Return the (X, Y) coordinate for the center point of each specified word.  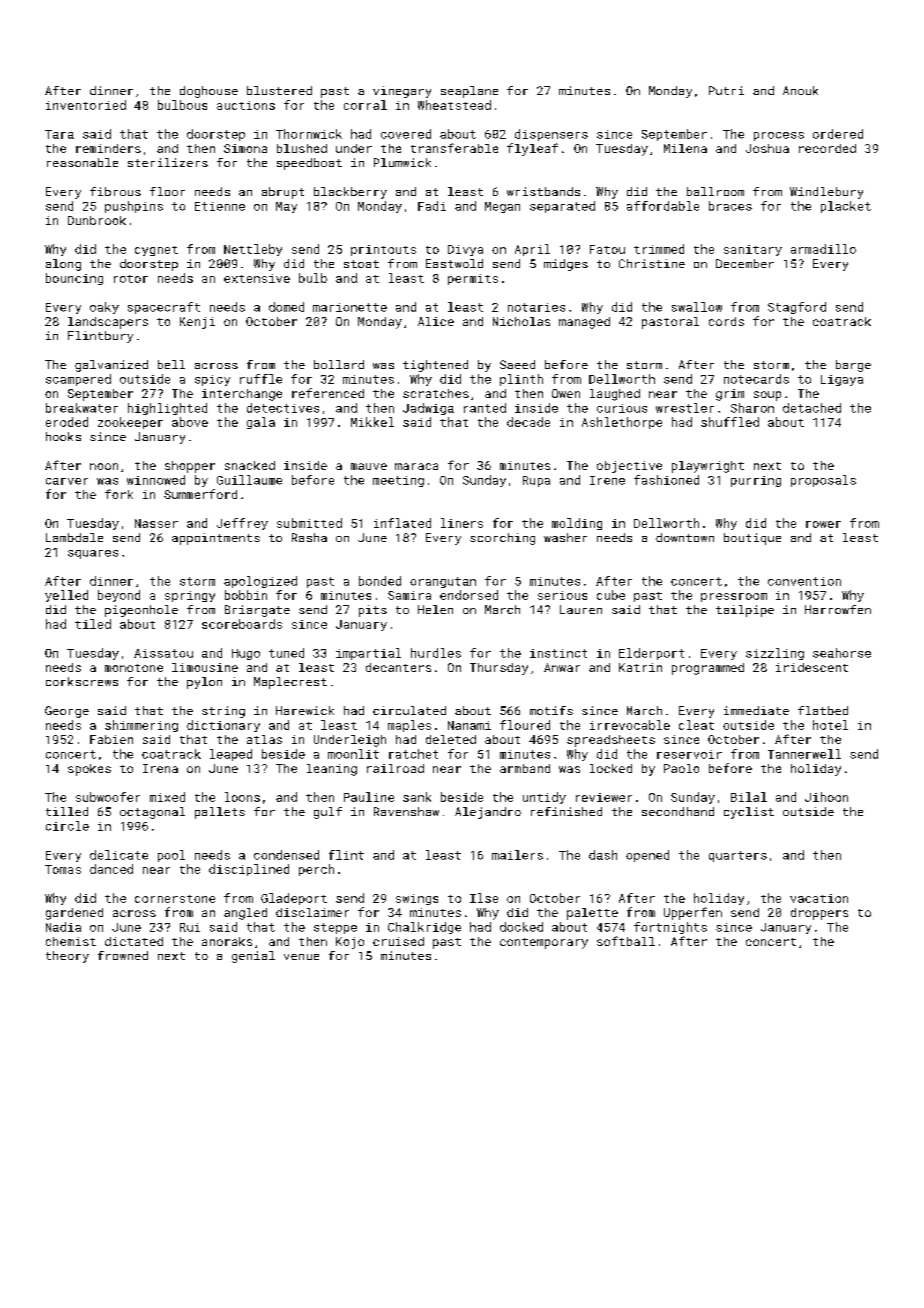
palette (592, 914)
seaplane (469, 92)
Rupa (536, 481)
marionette (350, 307)
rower (823, 524)
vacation (819, 898)
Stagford (797, 308)
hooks (63, 436)
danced (111, 869)
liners (462, 523)
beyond (119, 596)
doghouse (209, 92)
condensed (286, 855)
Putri (726, 90)
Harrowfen (838, 609)
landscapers (108, 323)
